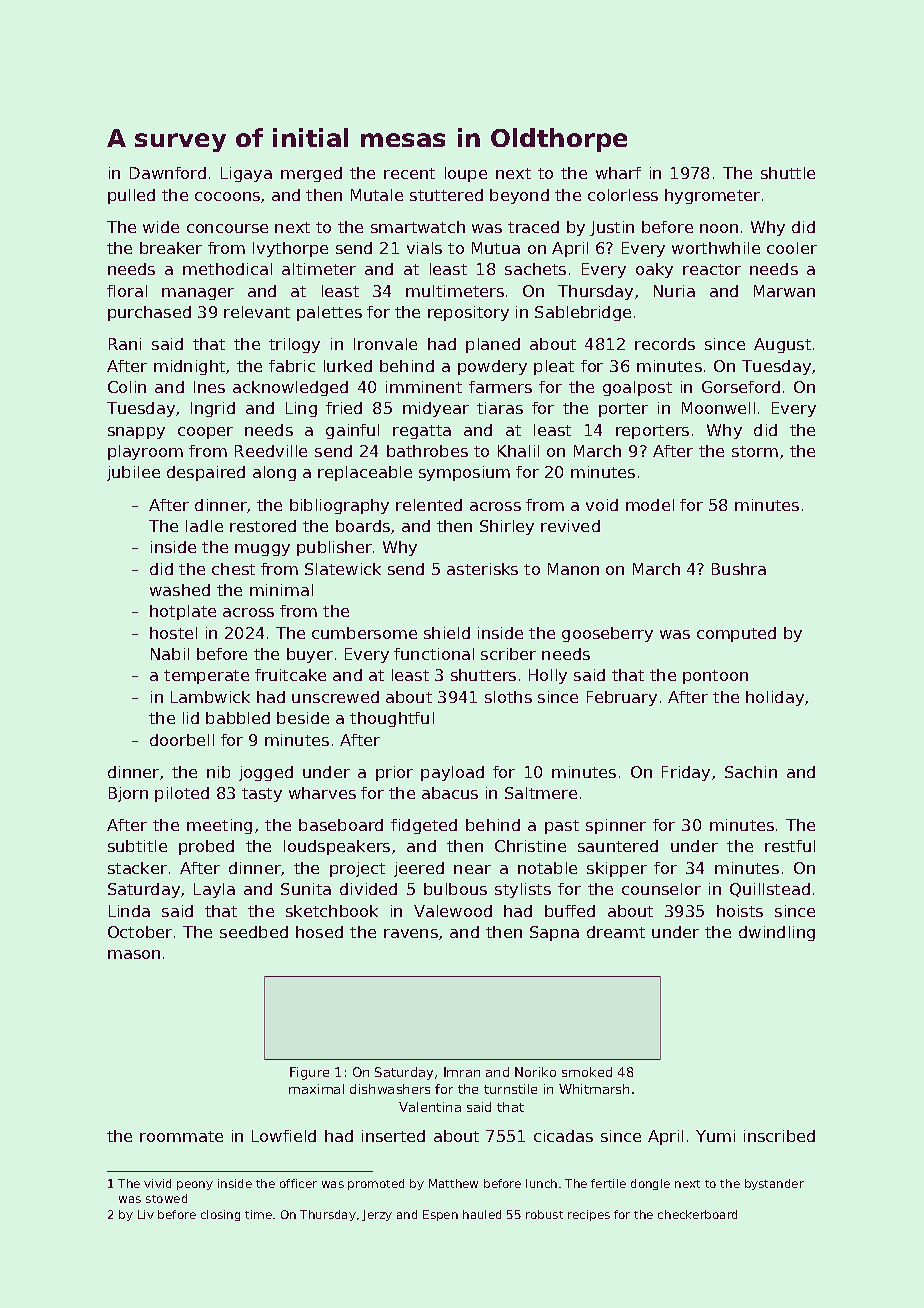 The height and width of the screenshot is (1308, 924). Describe the element at coordinates (790, 846) in the screenshot. I see `restful` at that location.
